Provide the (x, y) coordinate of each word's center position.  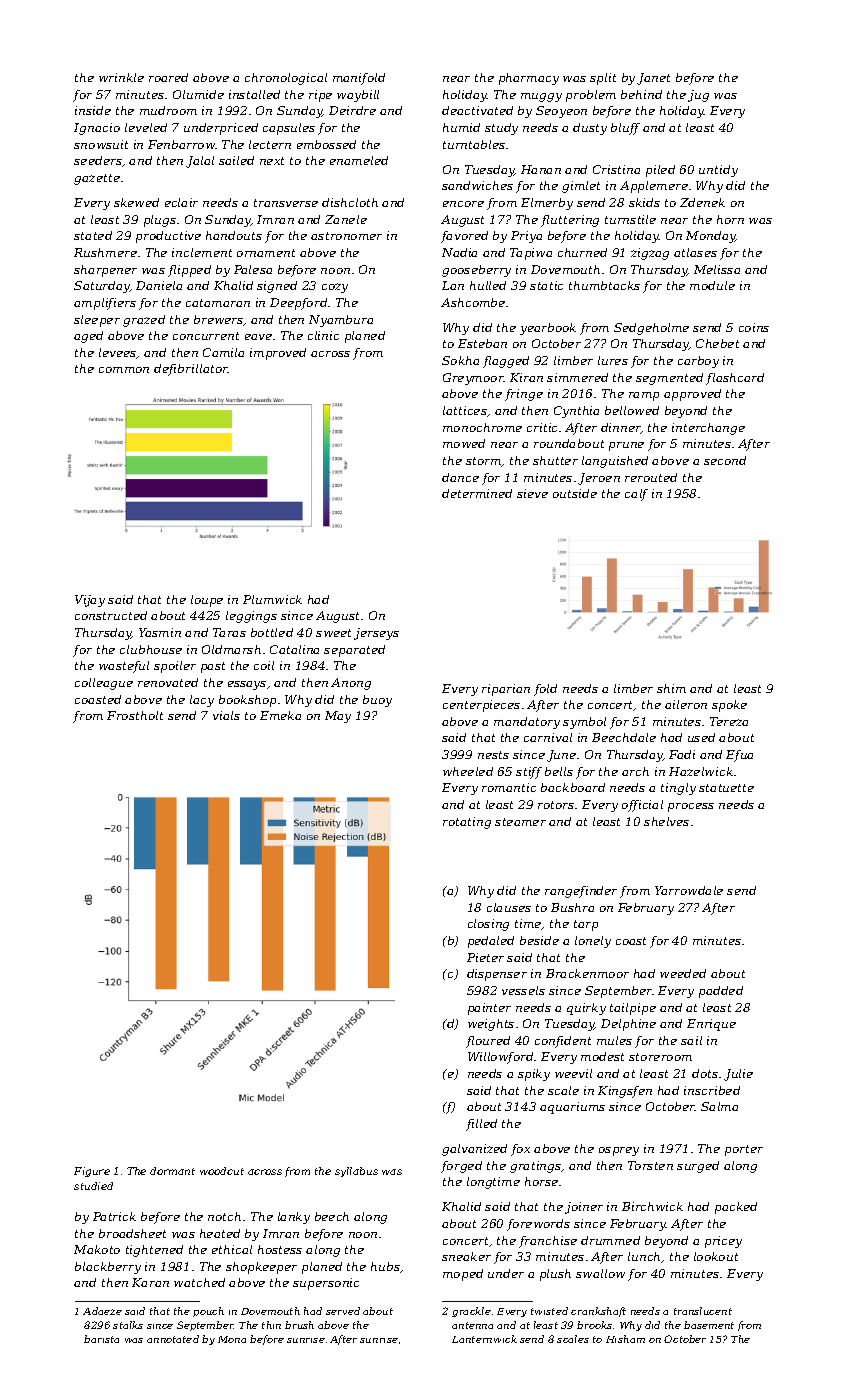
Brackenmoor (587, 973)
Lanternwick (484, 1339)
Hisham (625, 1339)
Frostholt (135, 715)
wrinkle (121, 77)
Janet (653, 79)
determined (477, 493)
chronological (286, 79)
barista (101, 1339)
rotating (467, 823)
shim (671, 688)
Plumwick (272, 599)
